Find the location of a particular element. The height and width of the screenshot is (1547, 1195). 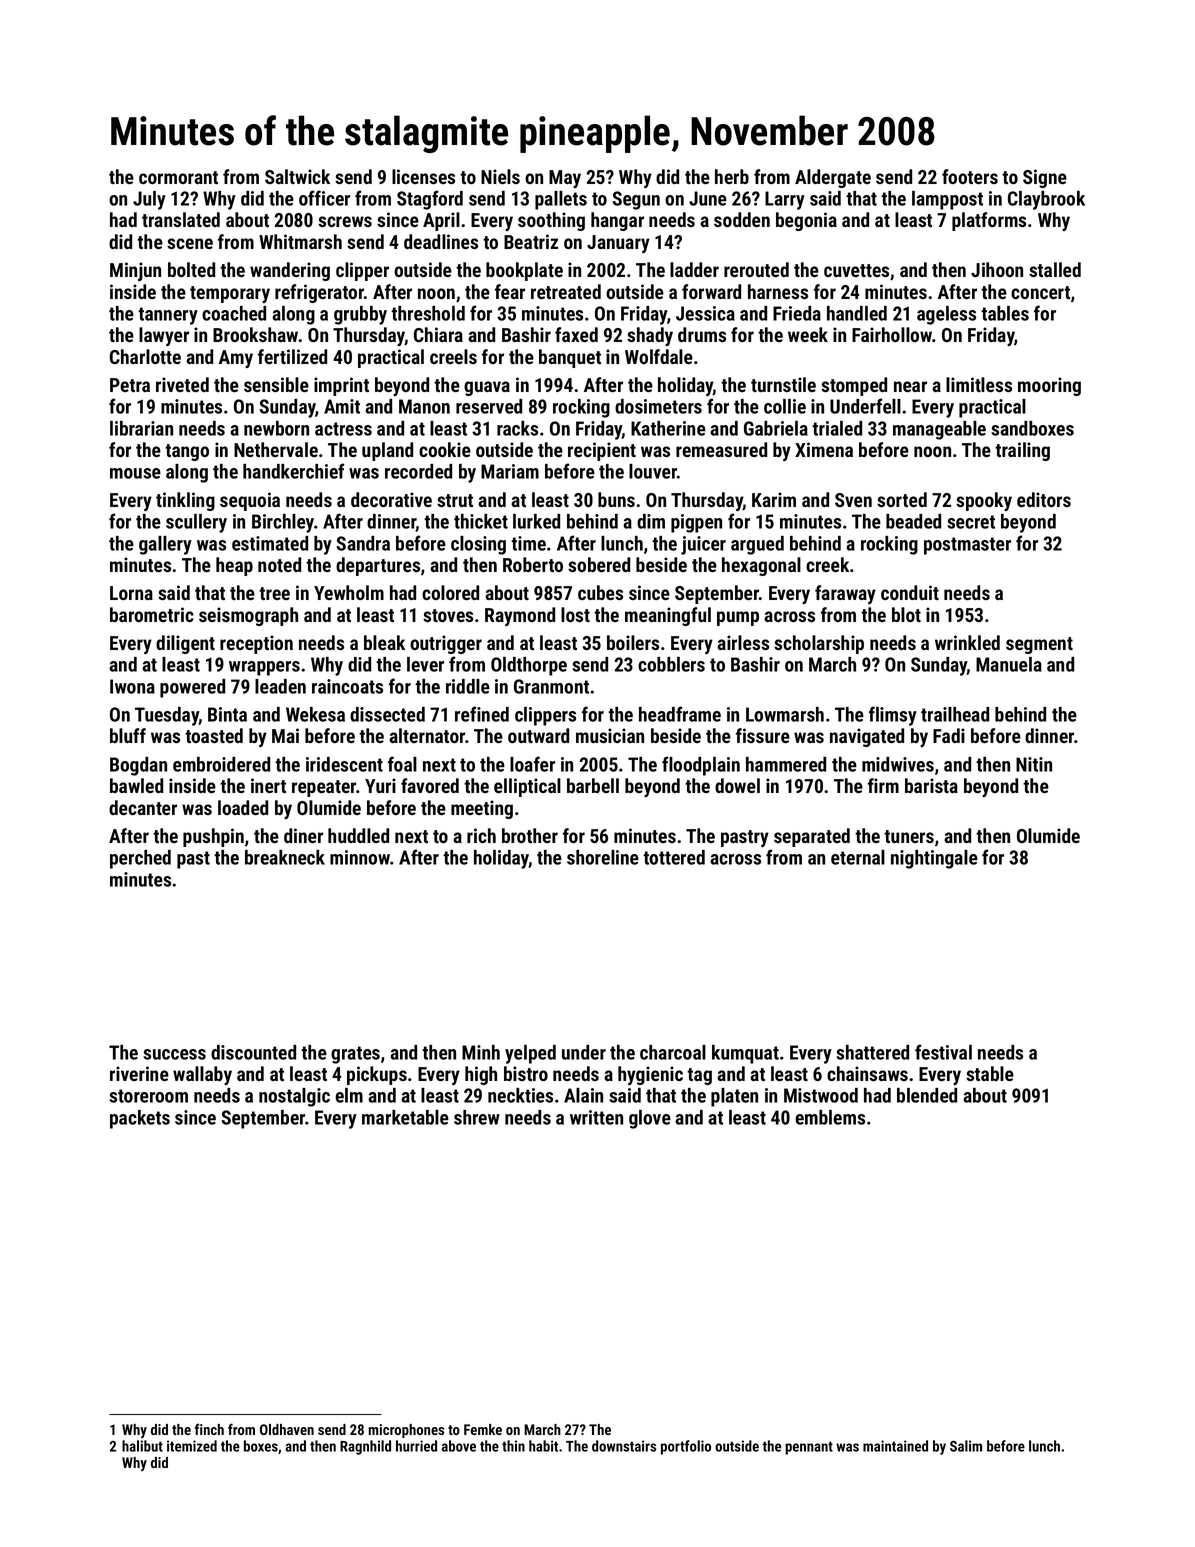

cormorant is located at coordinates (178, 177).
